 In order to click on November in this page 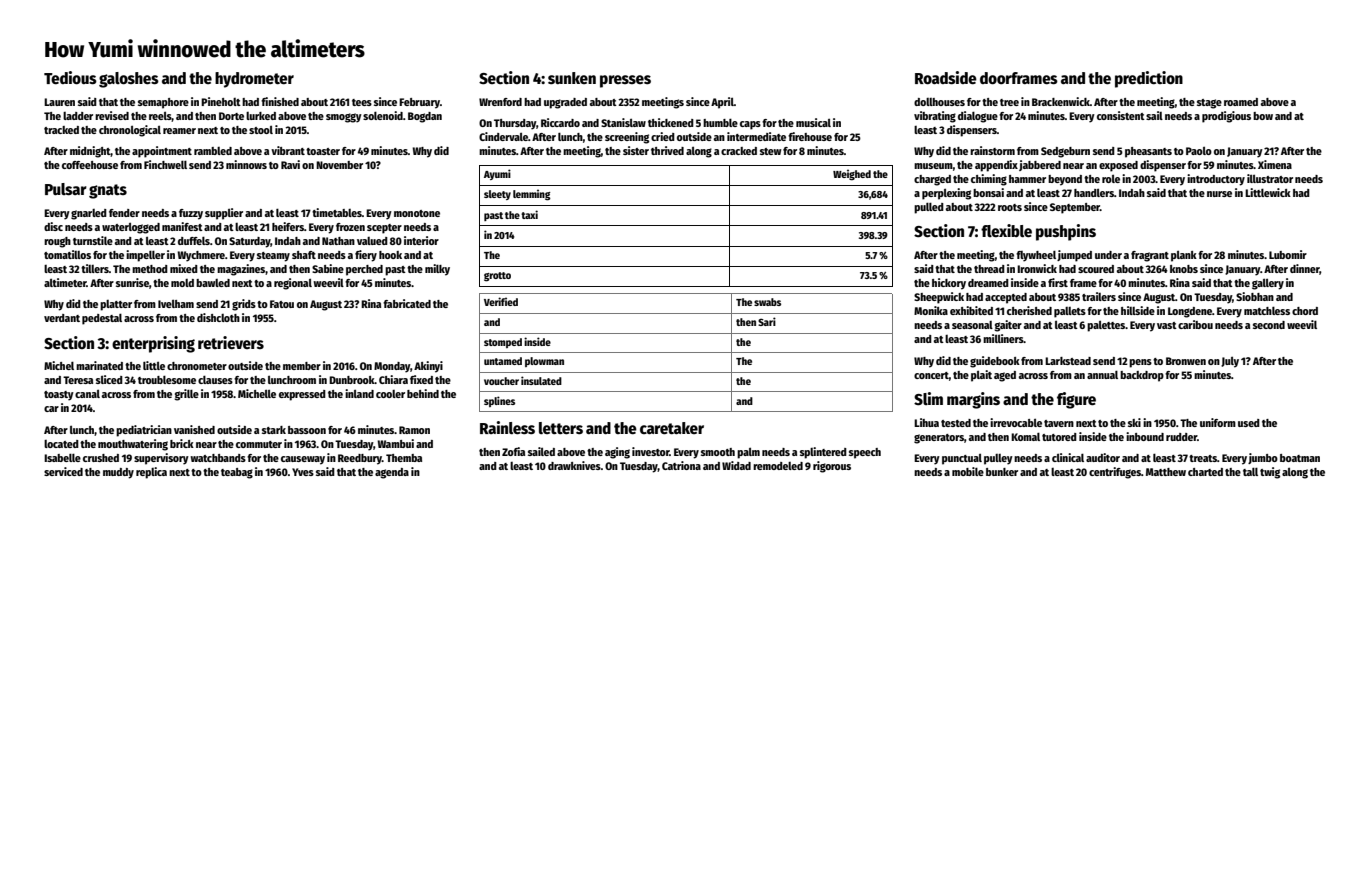, I will do `click(339, 165)`.
